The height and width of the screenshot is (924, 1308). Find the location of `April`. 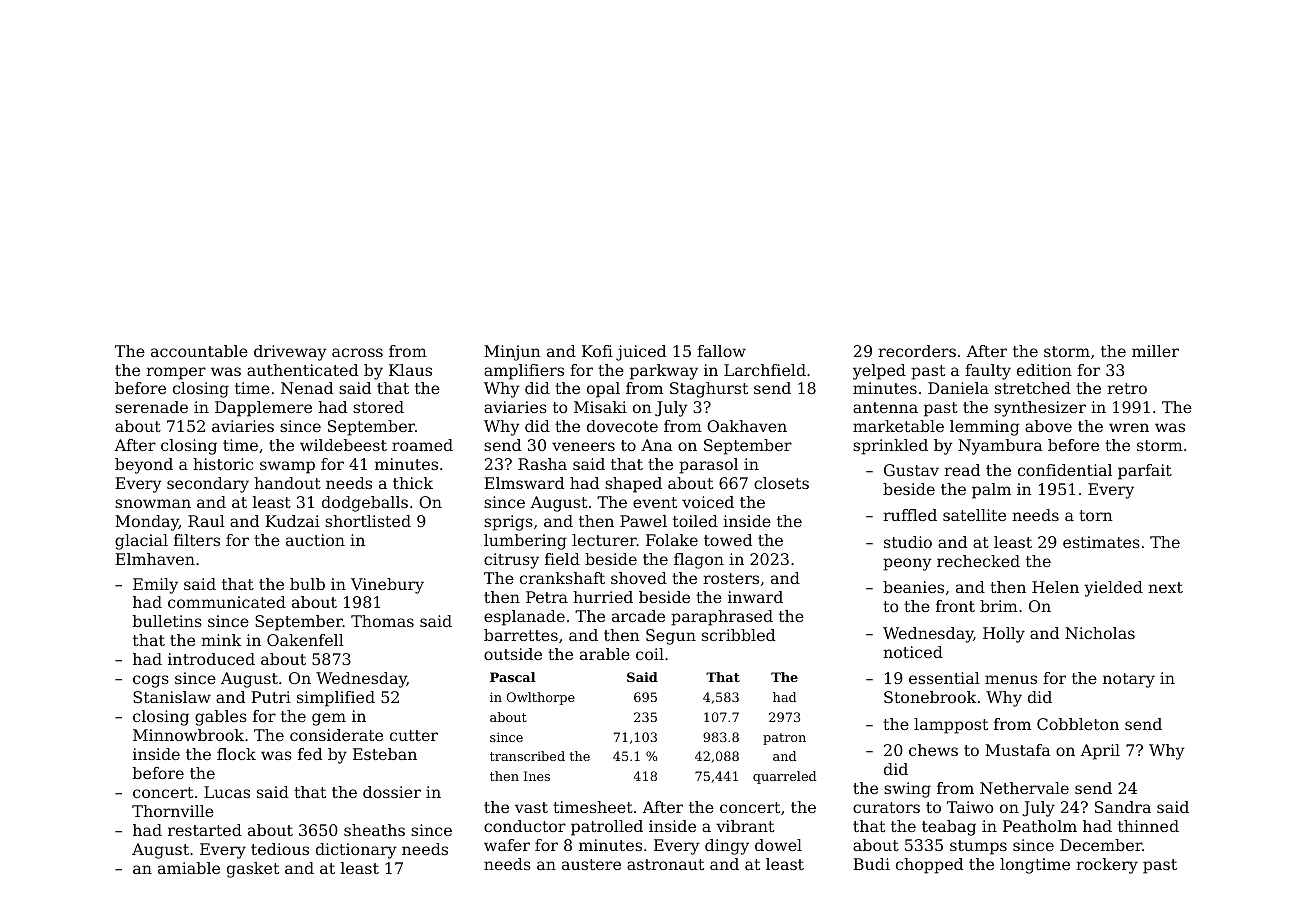

April is located at coordinates (1100, 752).
